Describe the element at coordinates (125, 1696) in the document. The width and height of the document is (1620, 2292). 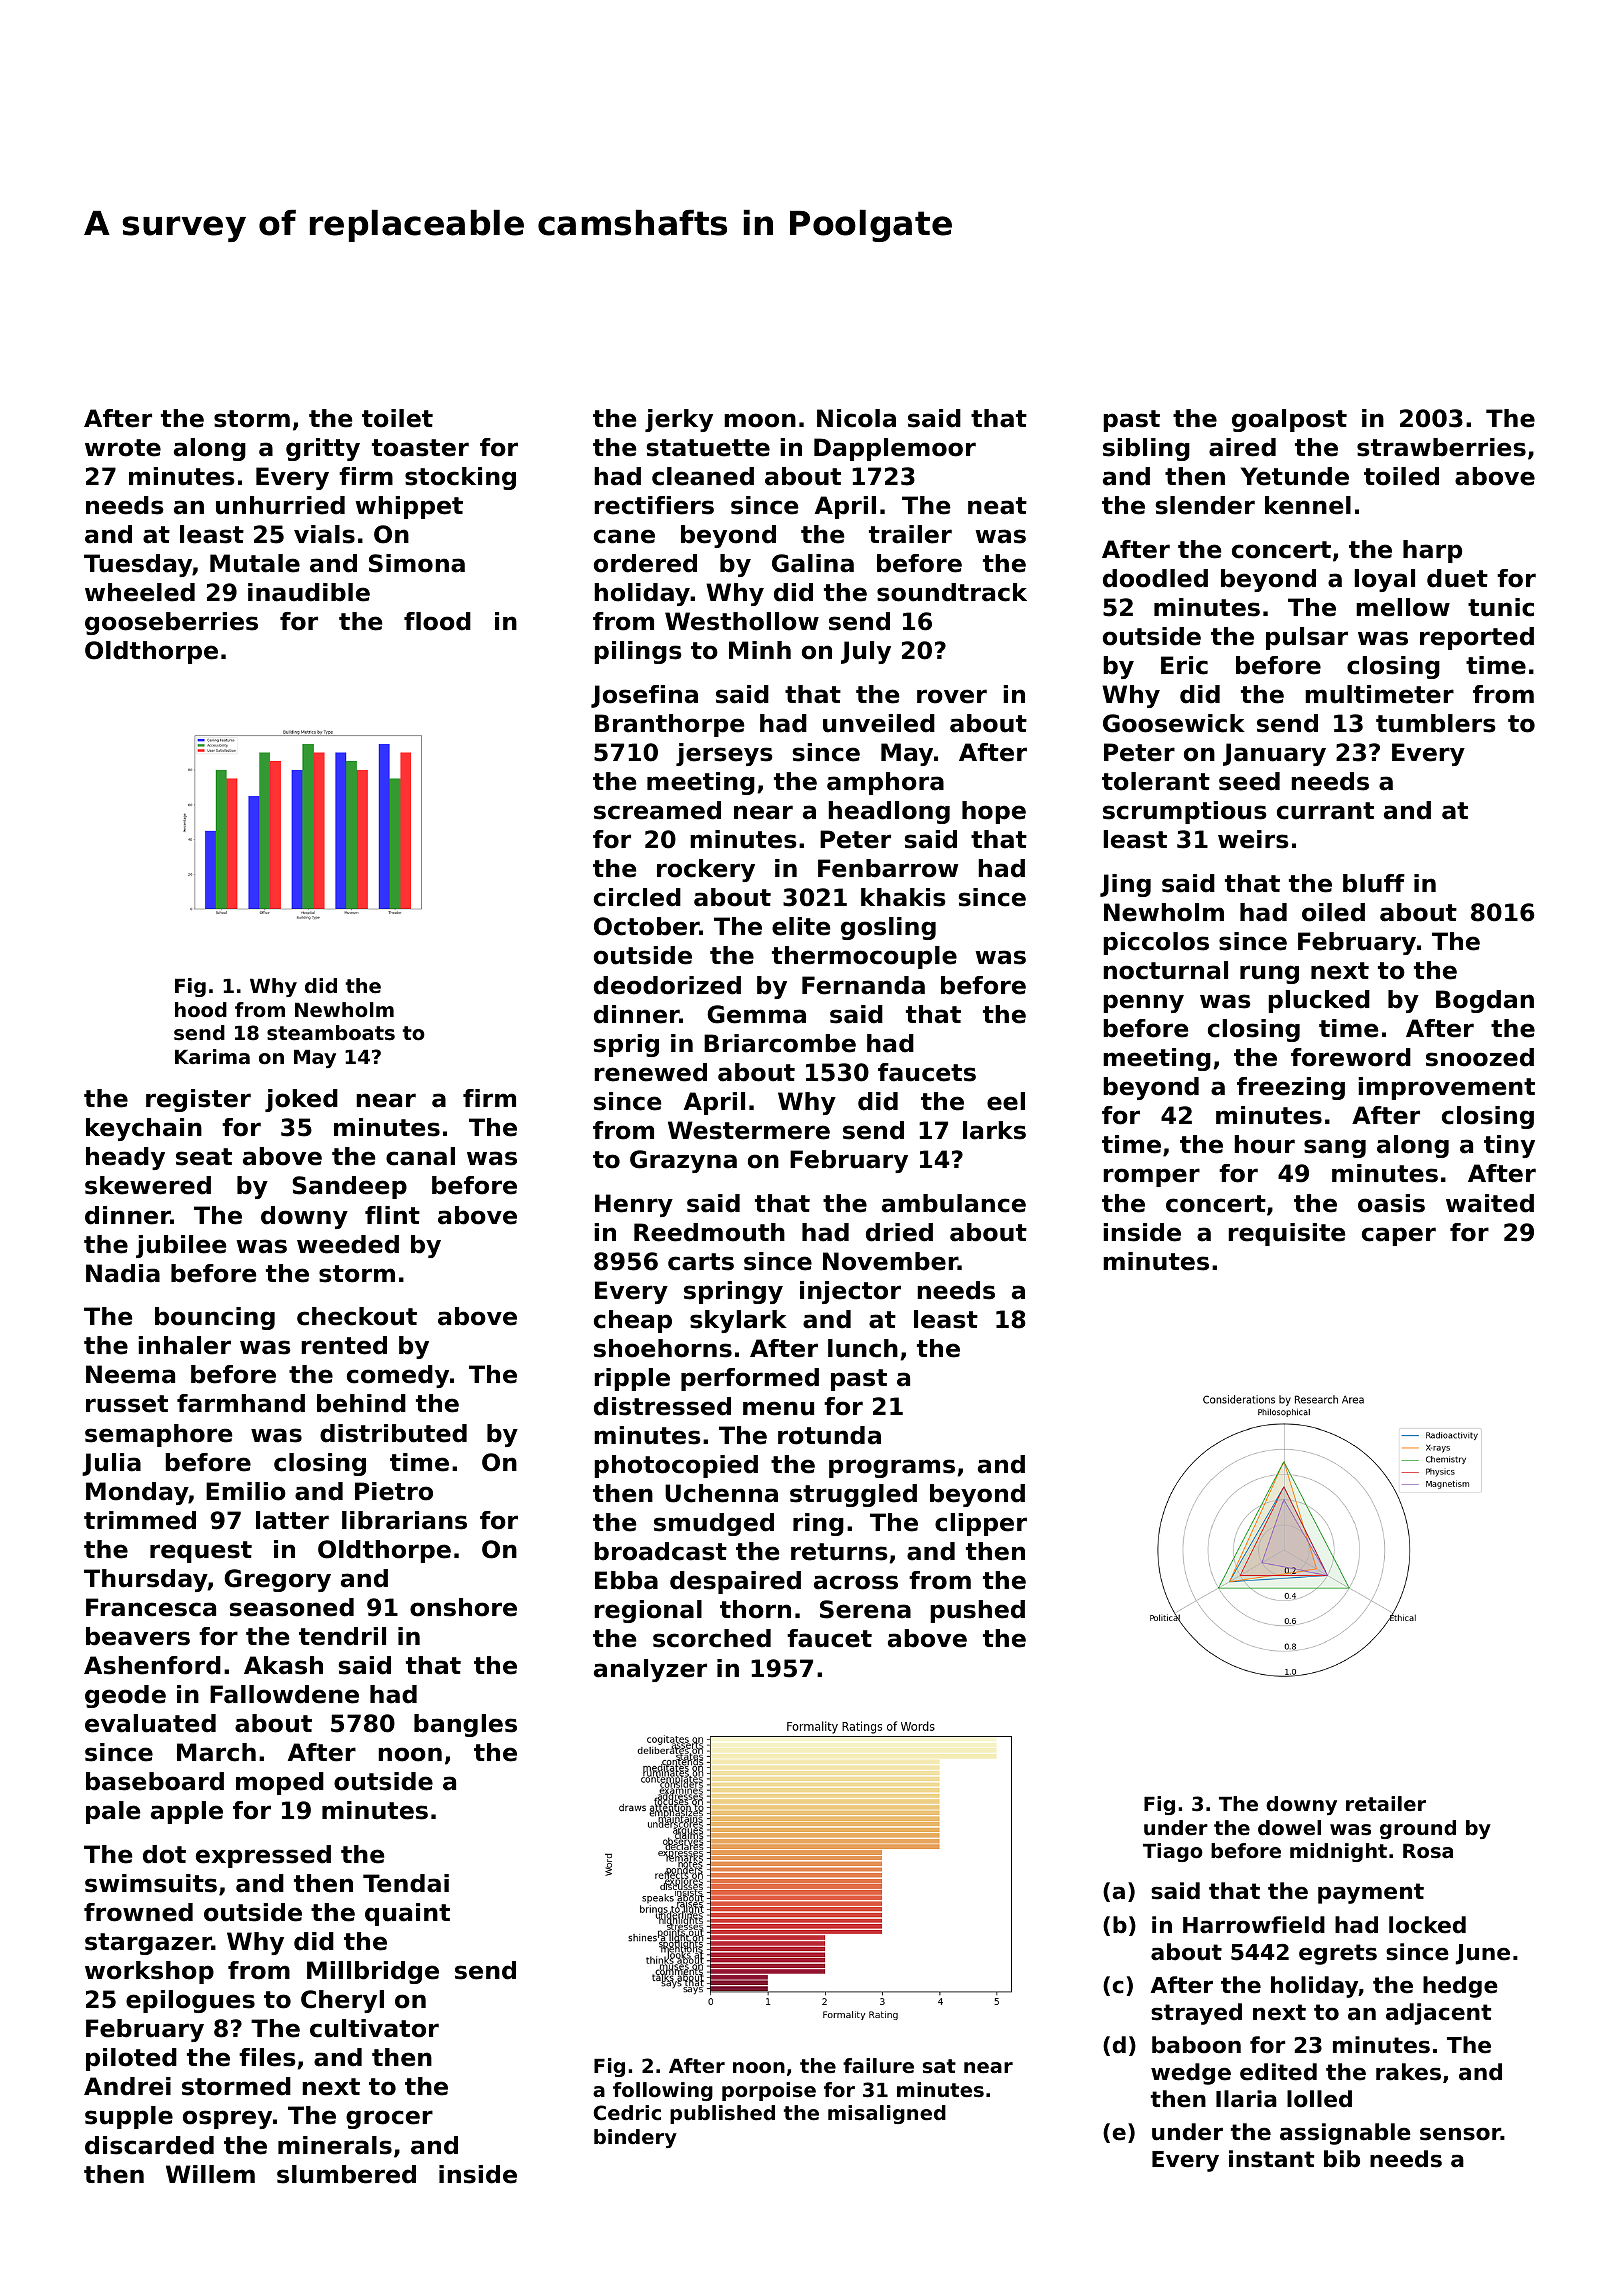
I see `geode` at that location.
